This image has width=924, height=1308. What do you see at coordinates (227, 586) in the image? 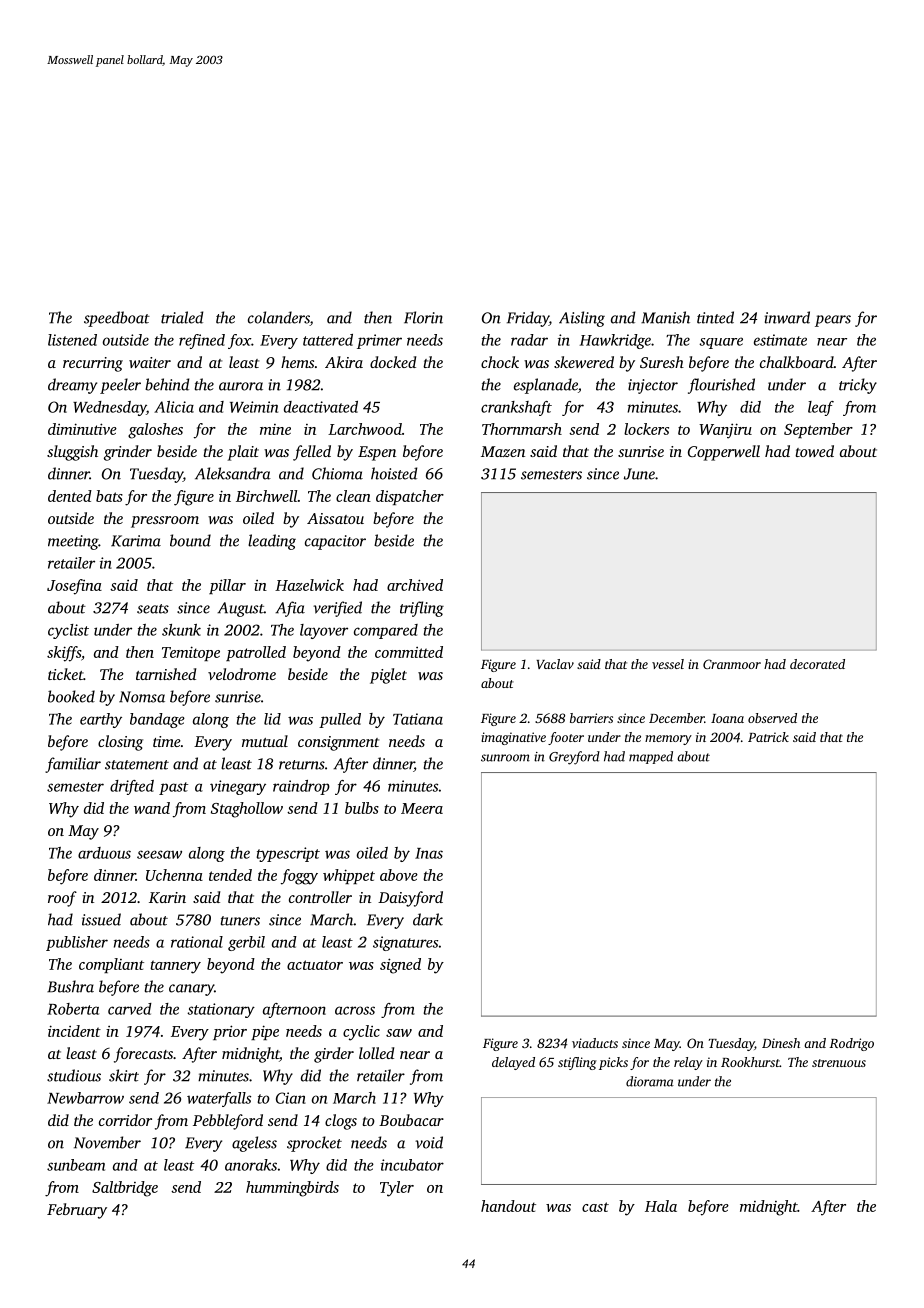
I see `pillar` at bounding box center [227, 586].
